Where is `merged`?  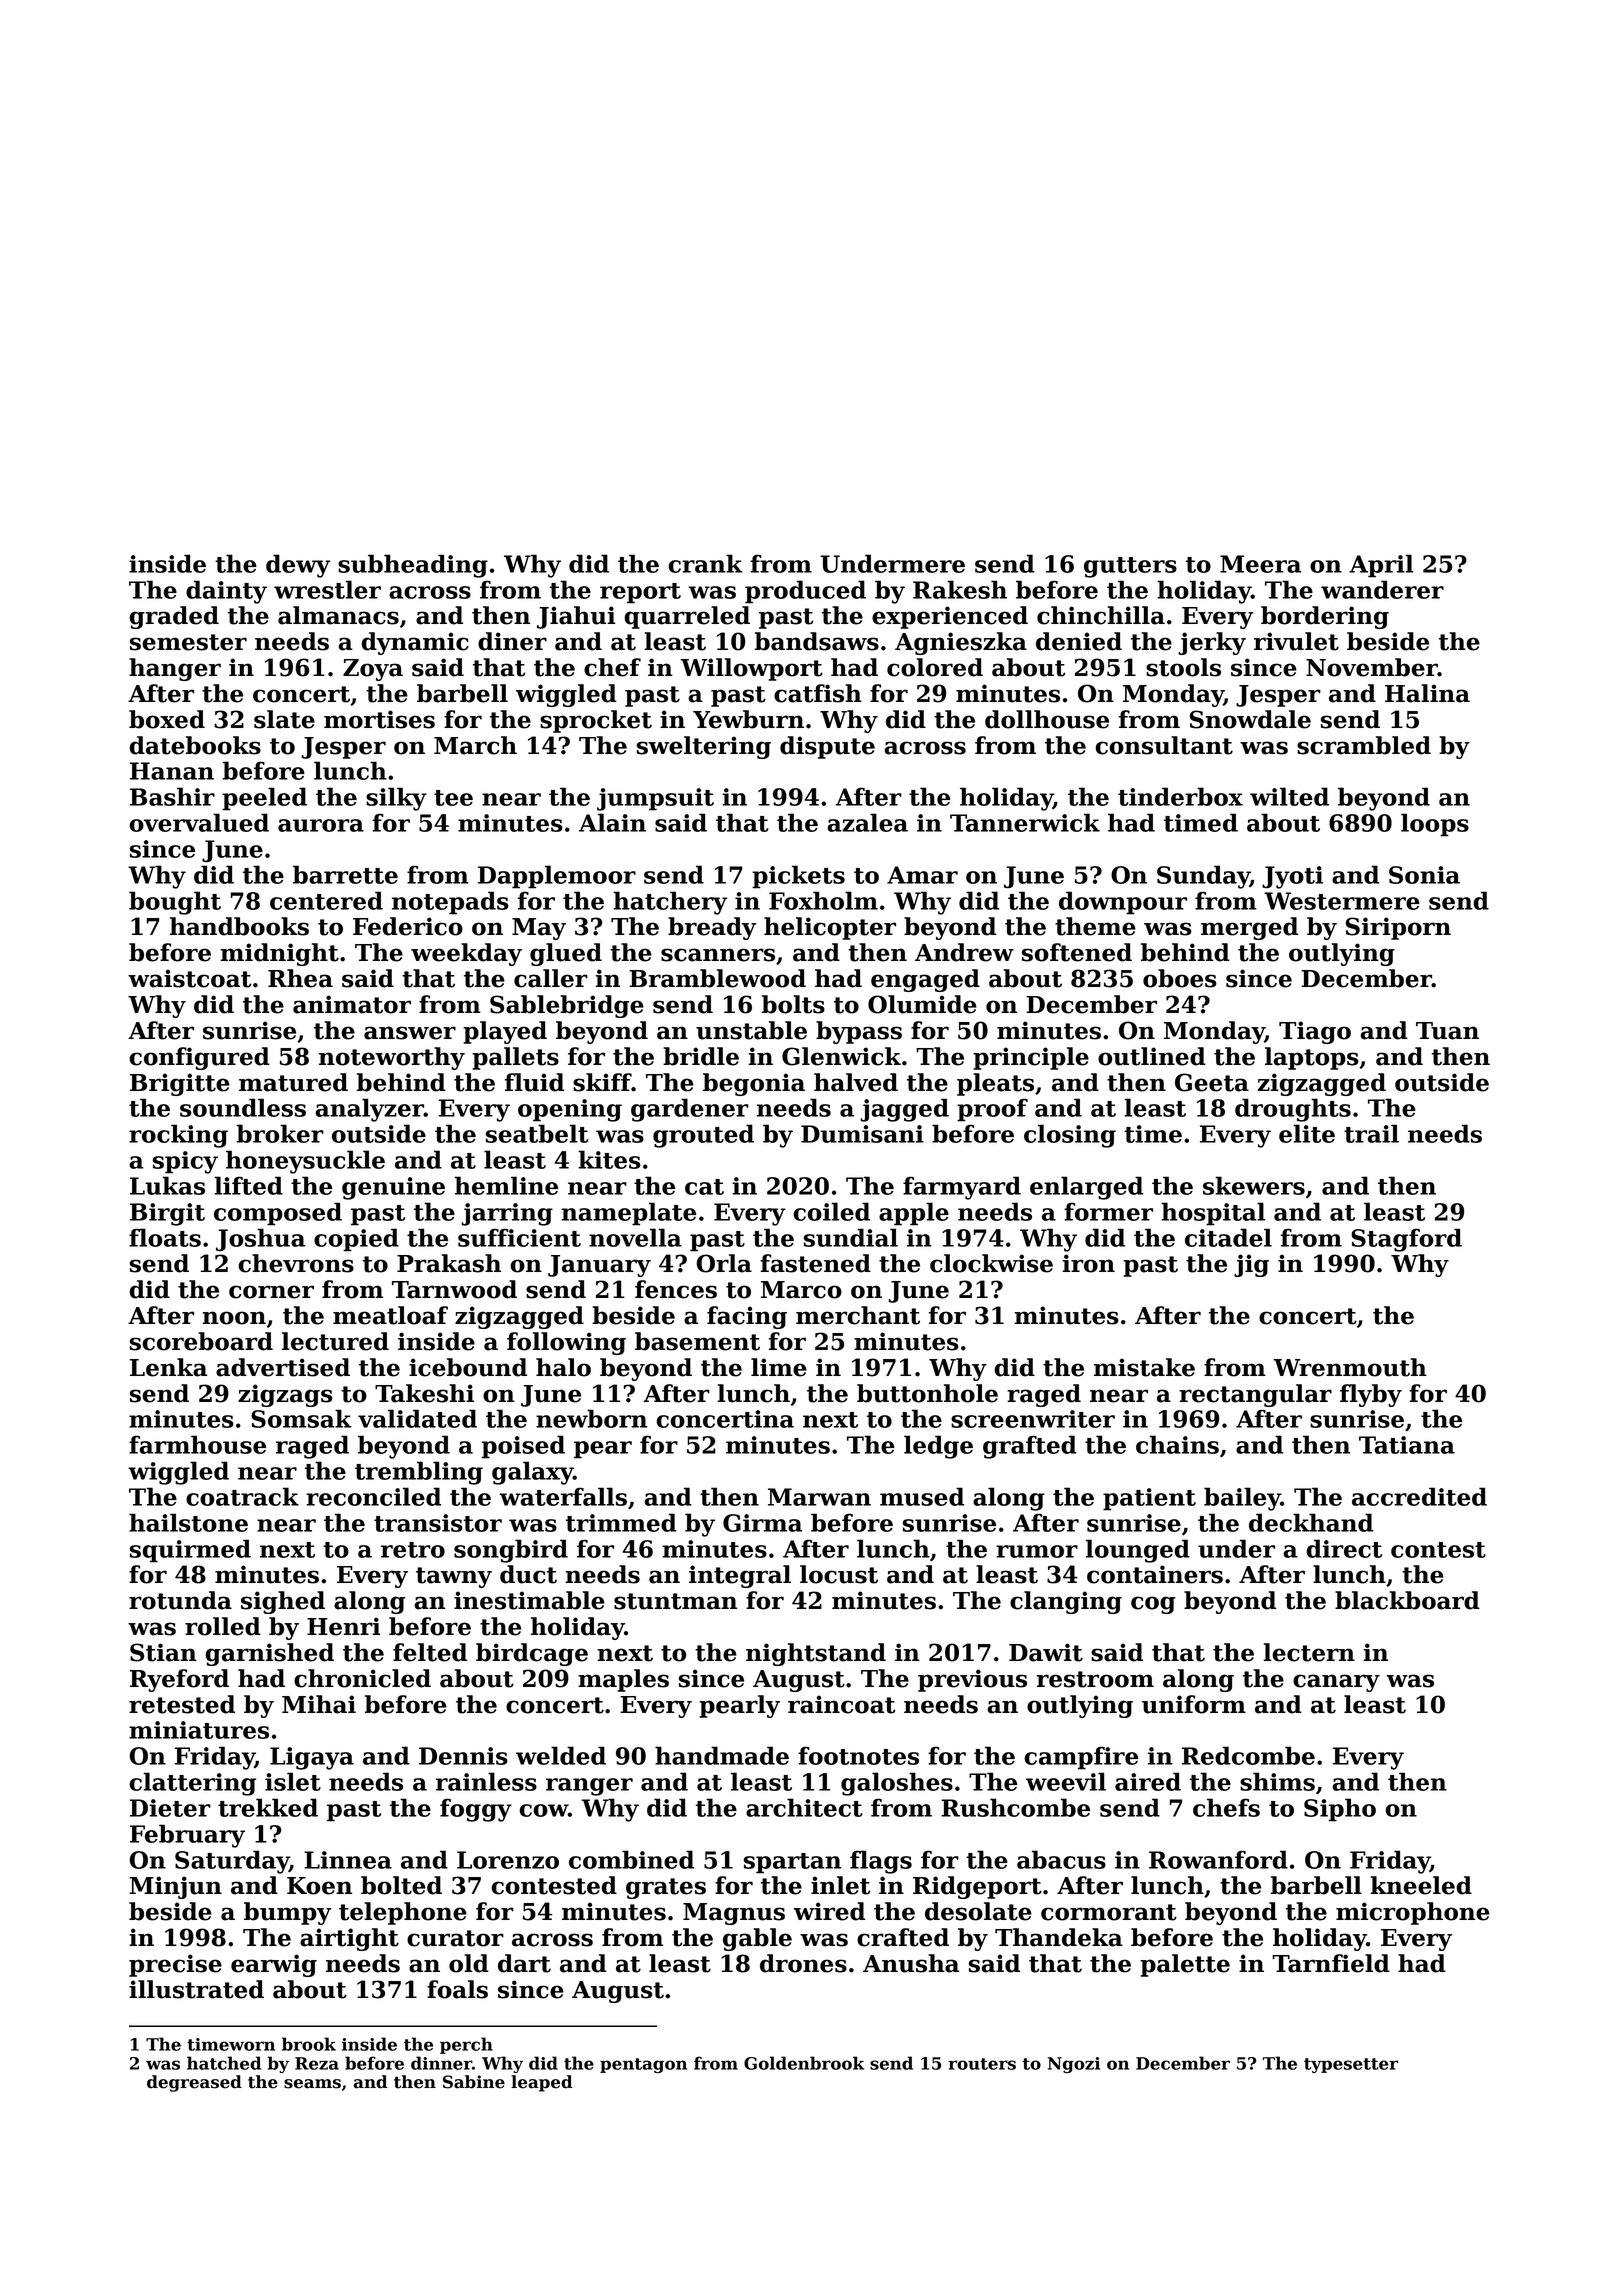 merged is located at coordinates (1249, 928).
